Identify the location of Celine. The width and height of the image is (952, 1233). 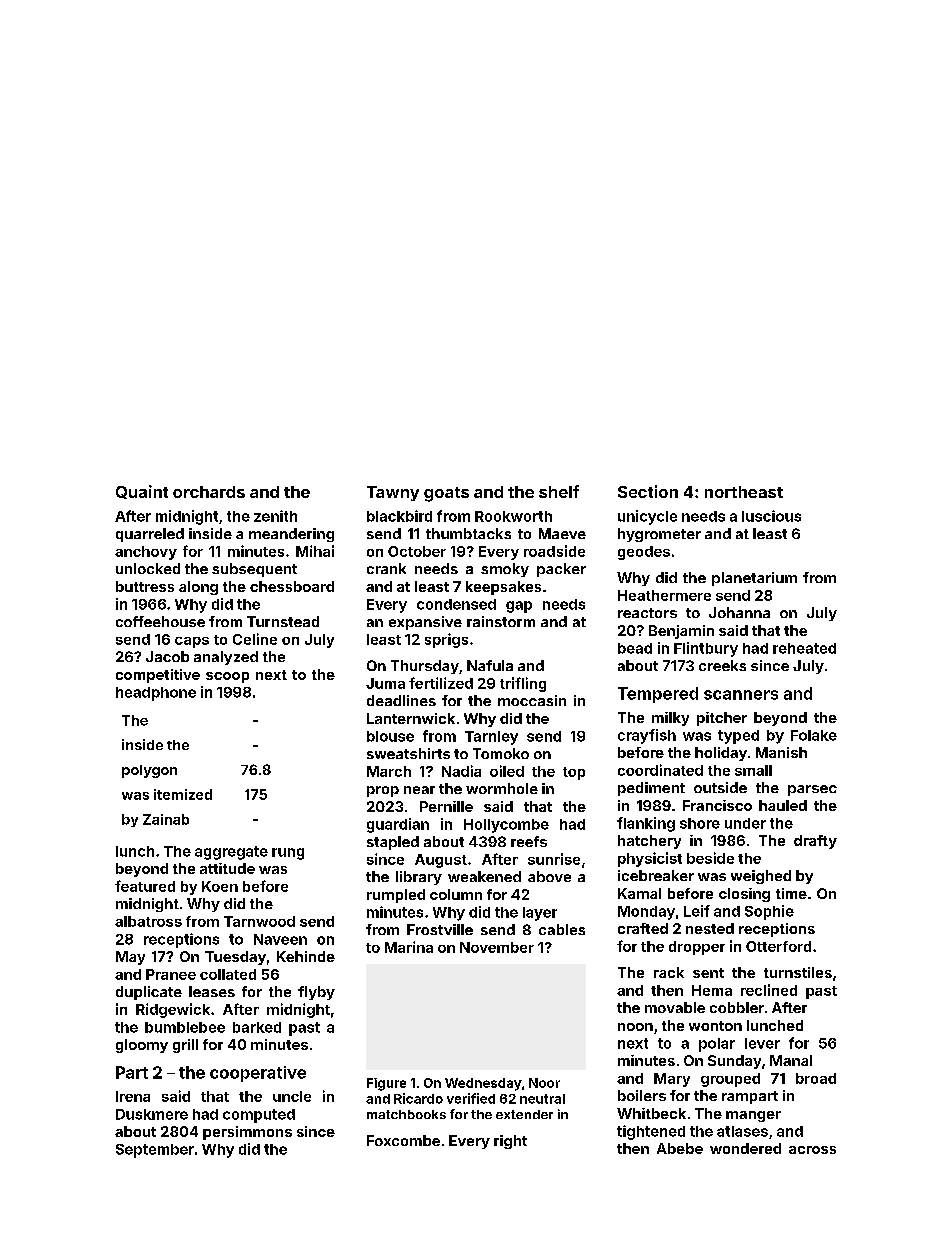
(255, 639).
